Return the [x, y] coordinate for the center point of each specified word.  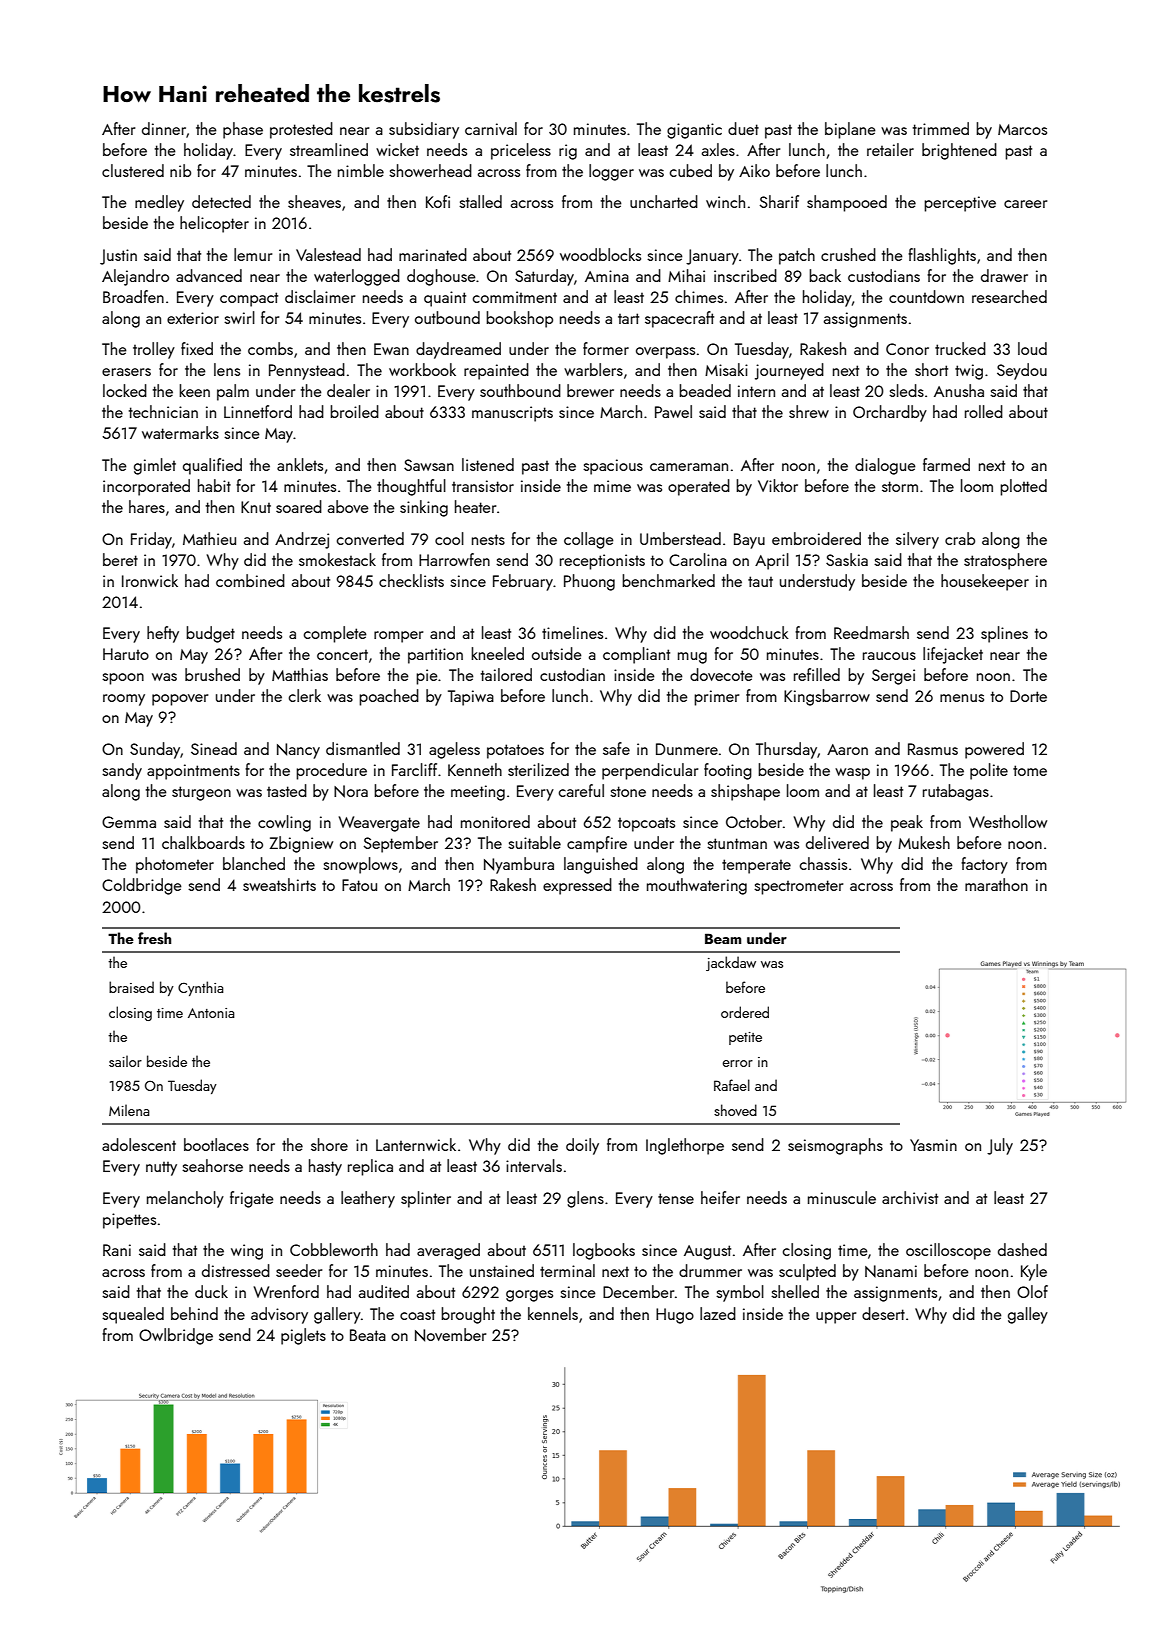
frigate [252, 1199]
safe [616, 748]
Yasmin [933, 1145]
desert [883, 1313]
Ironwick [150, 580]
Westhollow [1008, 821]
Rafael [732, 1085]
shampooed [847, 203]
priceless [521, 151]
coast [417, 1314]
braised [131, 987]
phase [243, 130]
